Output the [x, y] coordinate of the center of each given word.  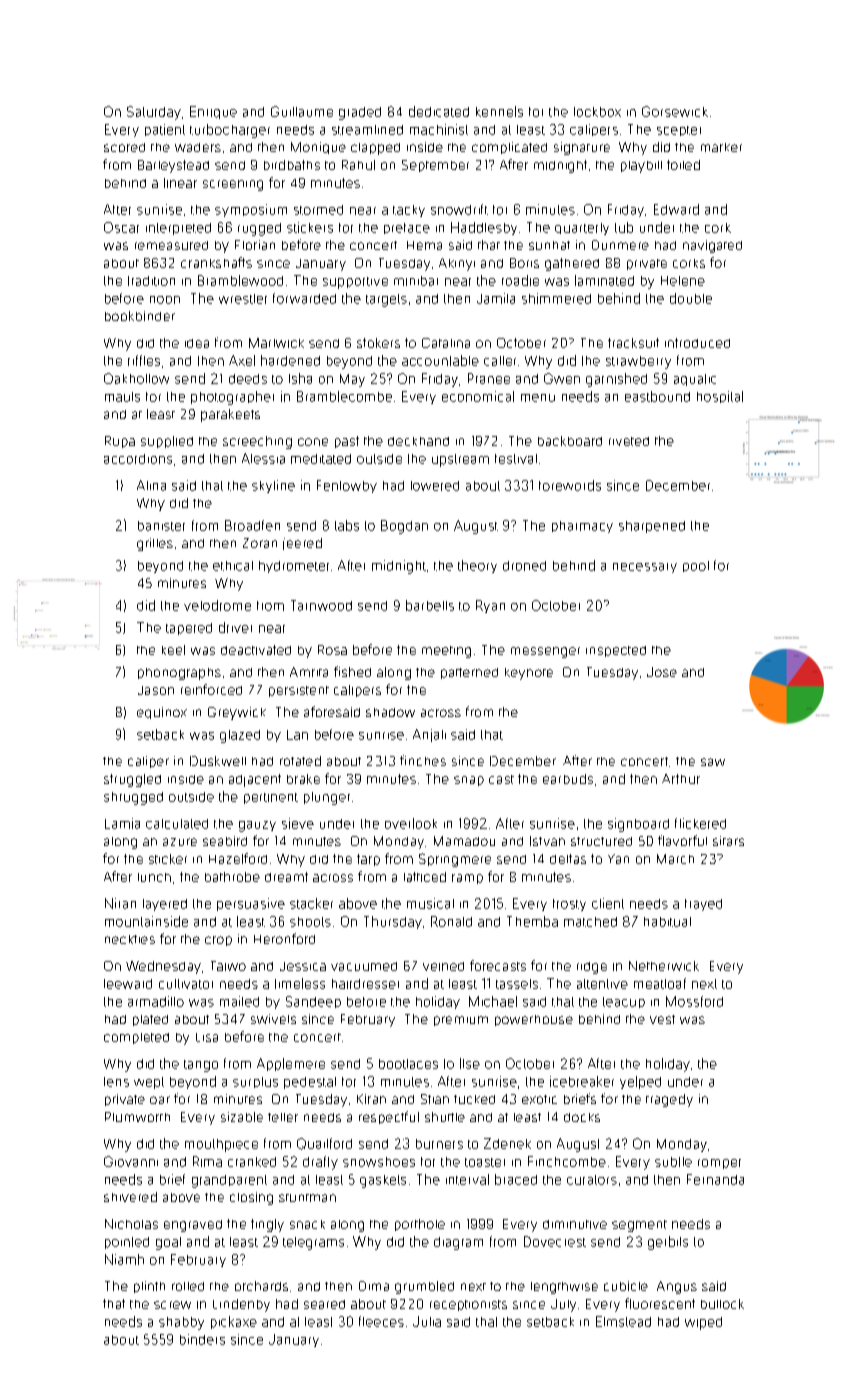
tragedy [669, 1100]
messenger [545, 652]
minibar [416, 281]
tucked [474, 1099]
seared [324, 1304]
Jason [156, 690]
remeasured [171, 245]
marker [721, 147]
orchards [261, 1286]
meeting [446, 652]
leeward [128, 984]
